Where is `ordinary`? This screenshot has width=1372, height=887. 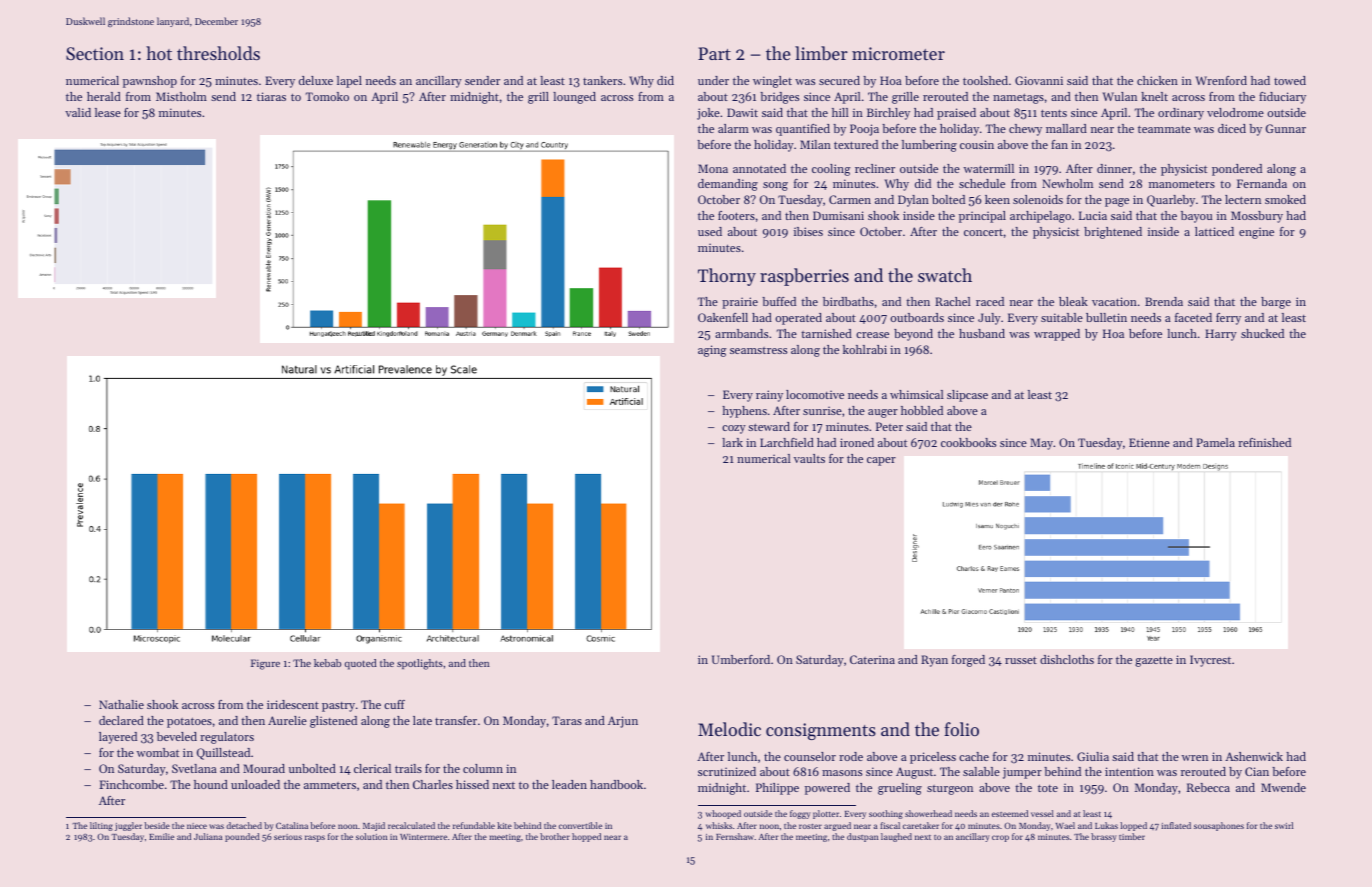 ordinary is located at coordinates (1181, 114).
